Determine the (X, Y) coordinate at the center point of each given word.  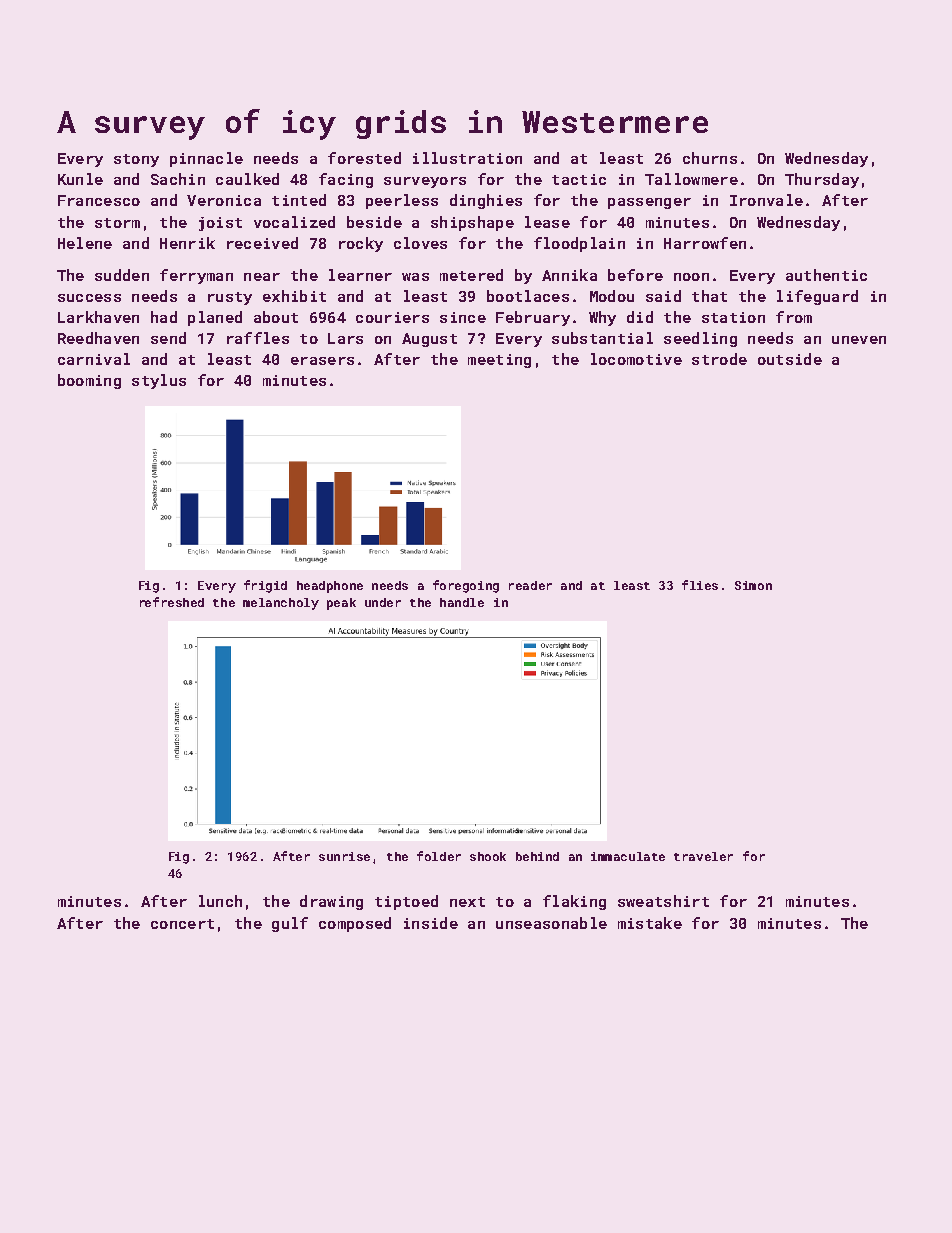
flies (700, 585)
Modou (612, 296)
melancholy (281, 604)
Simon (753, 585)
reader (530, 585)
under (383, 602)
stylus (159, 381)
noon (691, 277)
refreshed (172, 602)
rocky (361, 244)
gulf (290, 924)
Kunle (80, 179)
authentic (826, 275)
